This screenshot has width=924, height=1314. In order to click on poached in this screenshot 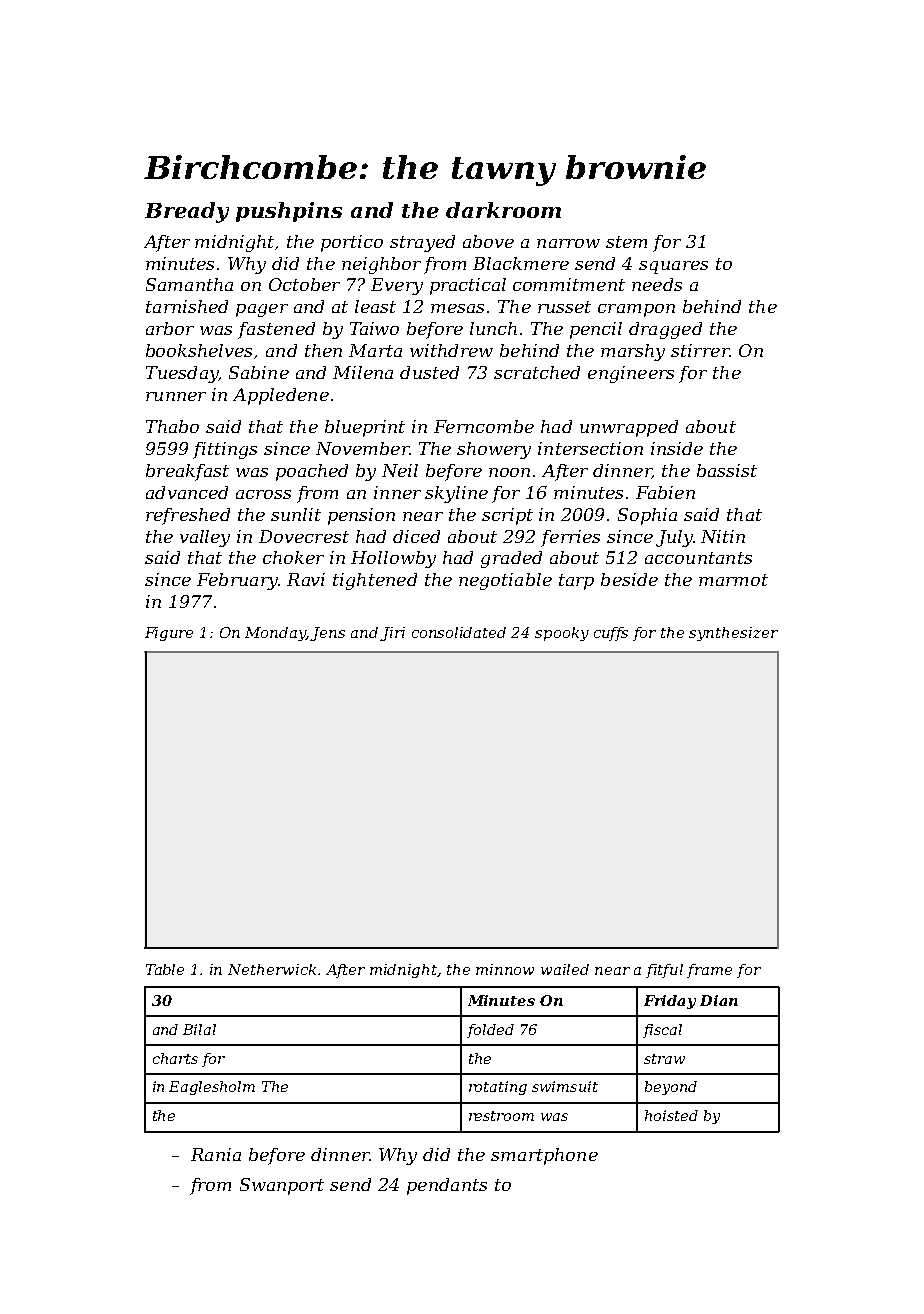, I will do `click(312, 472)`.
